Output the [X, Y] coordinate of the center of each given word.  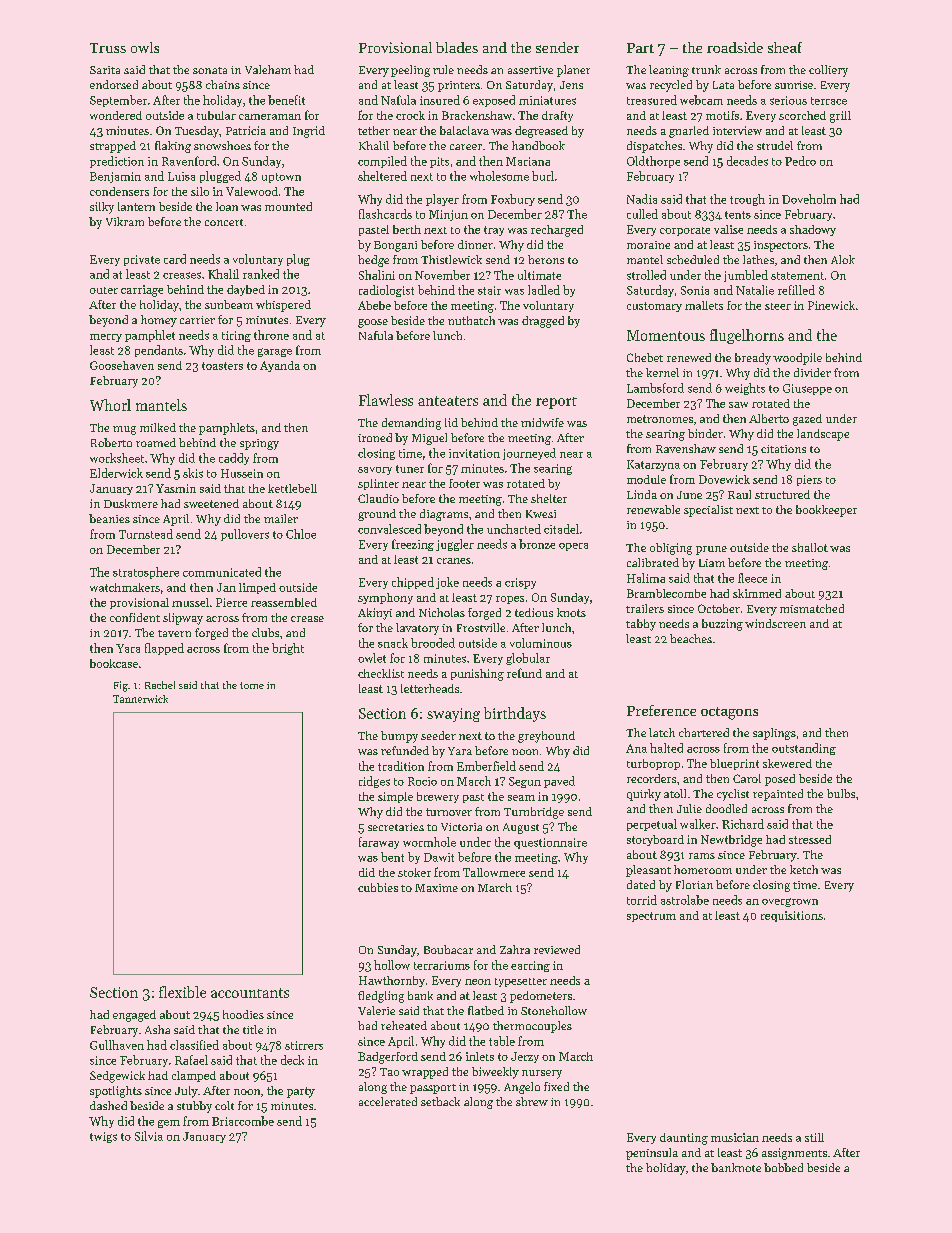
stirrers [304, 1045]
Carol [747, 778]
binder [705, 433]
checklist [381, 673]
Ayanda [280, 366]
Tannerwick [140, 699]
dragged [543, 322]
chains [223, 84]
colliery [828, 71]
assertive [530, 70]
